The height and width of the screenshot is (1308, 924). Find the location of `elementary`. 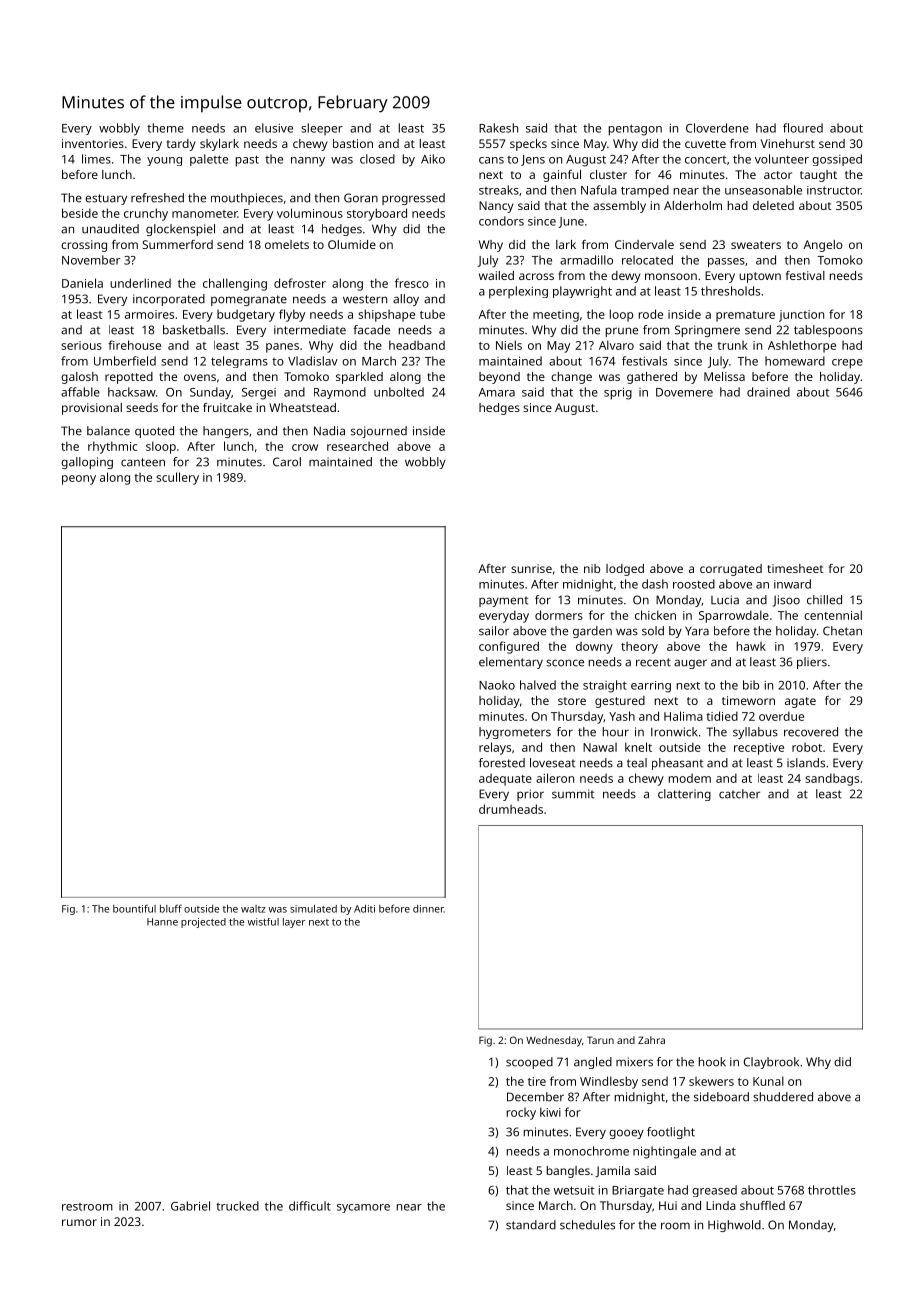

elementary is located at coordinates (511, 663).
